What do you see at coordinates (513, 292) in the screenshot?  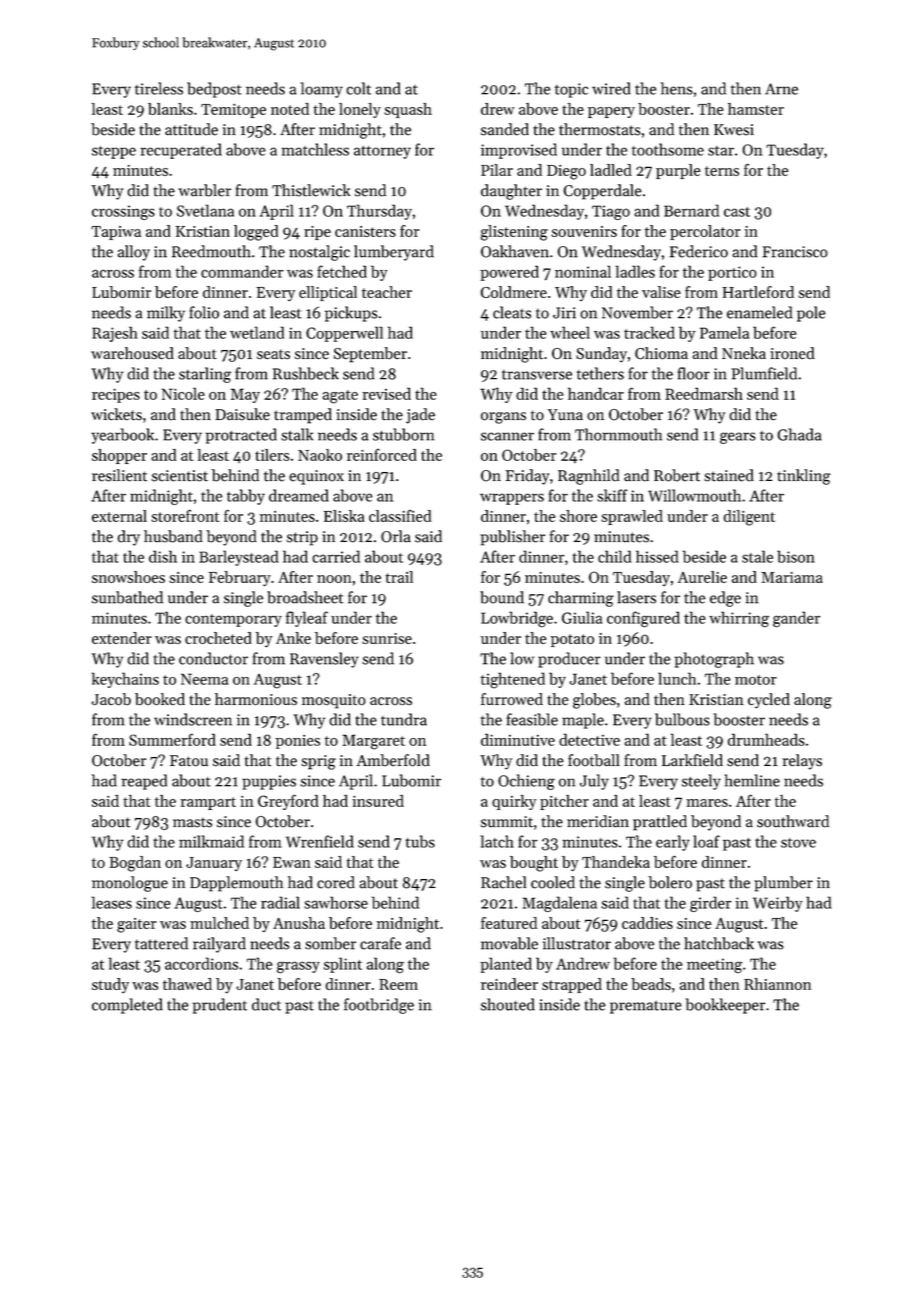 I see `Coldmere` at bounding box center [513, 292].
